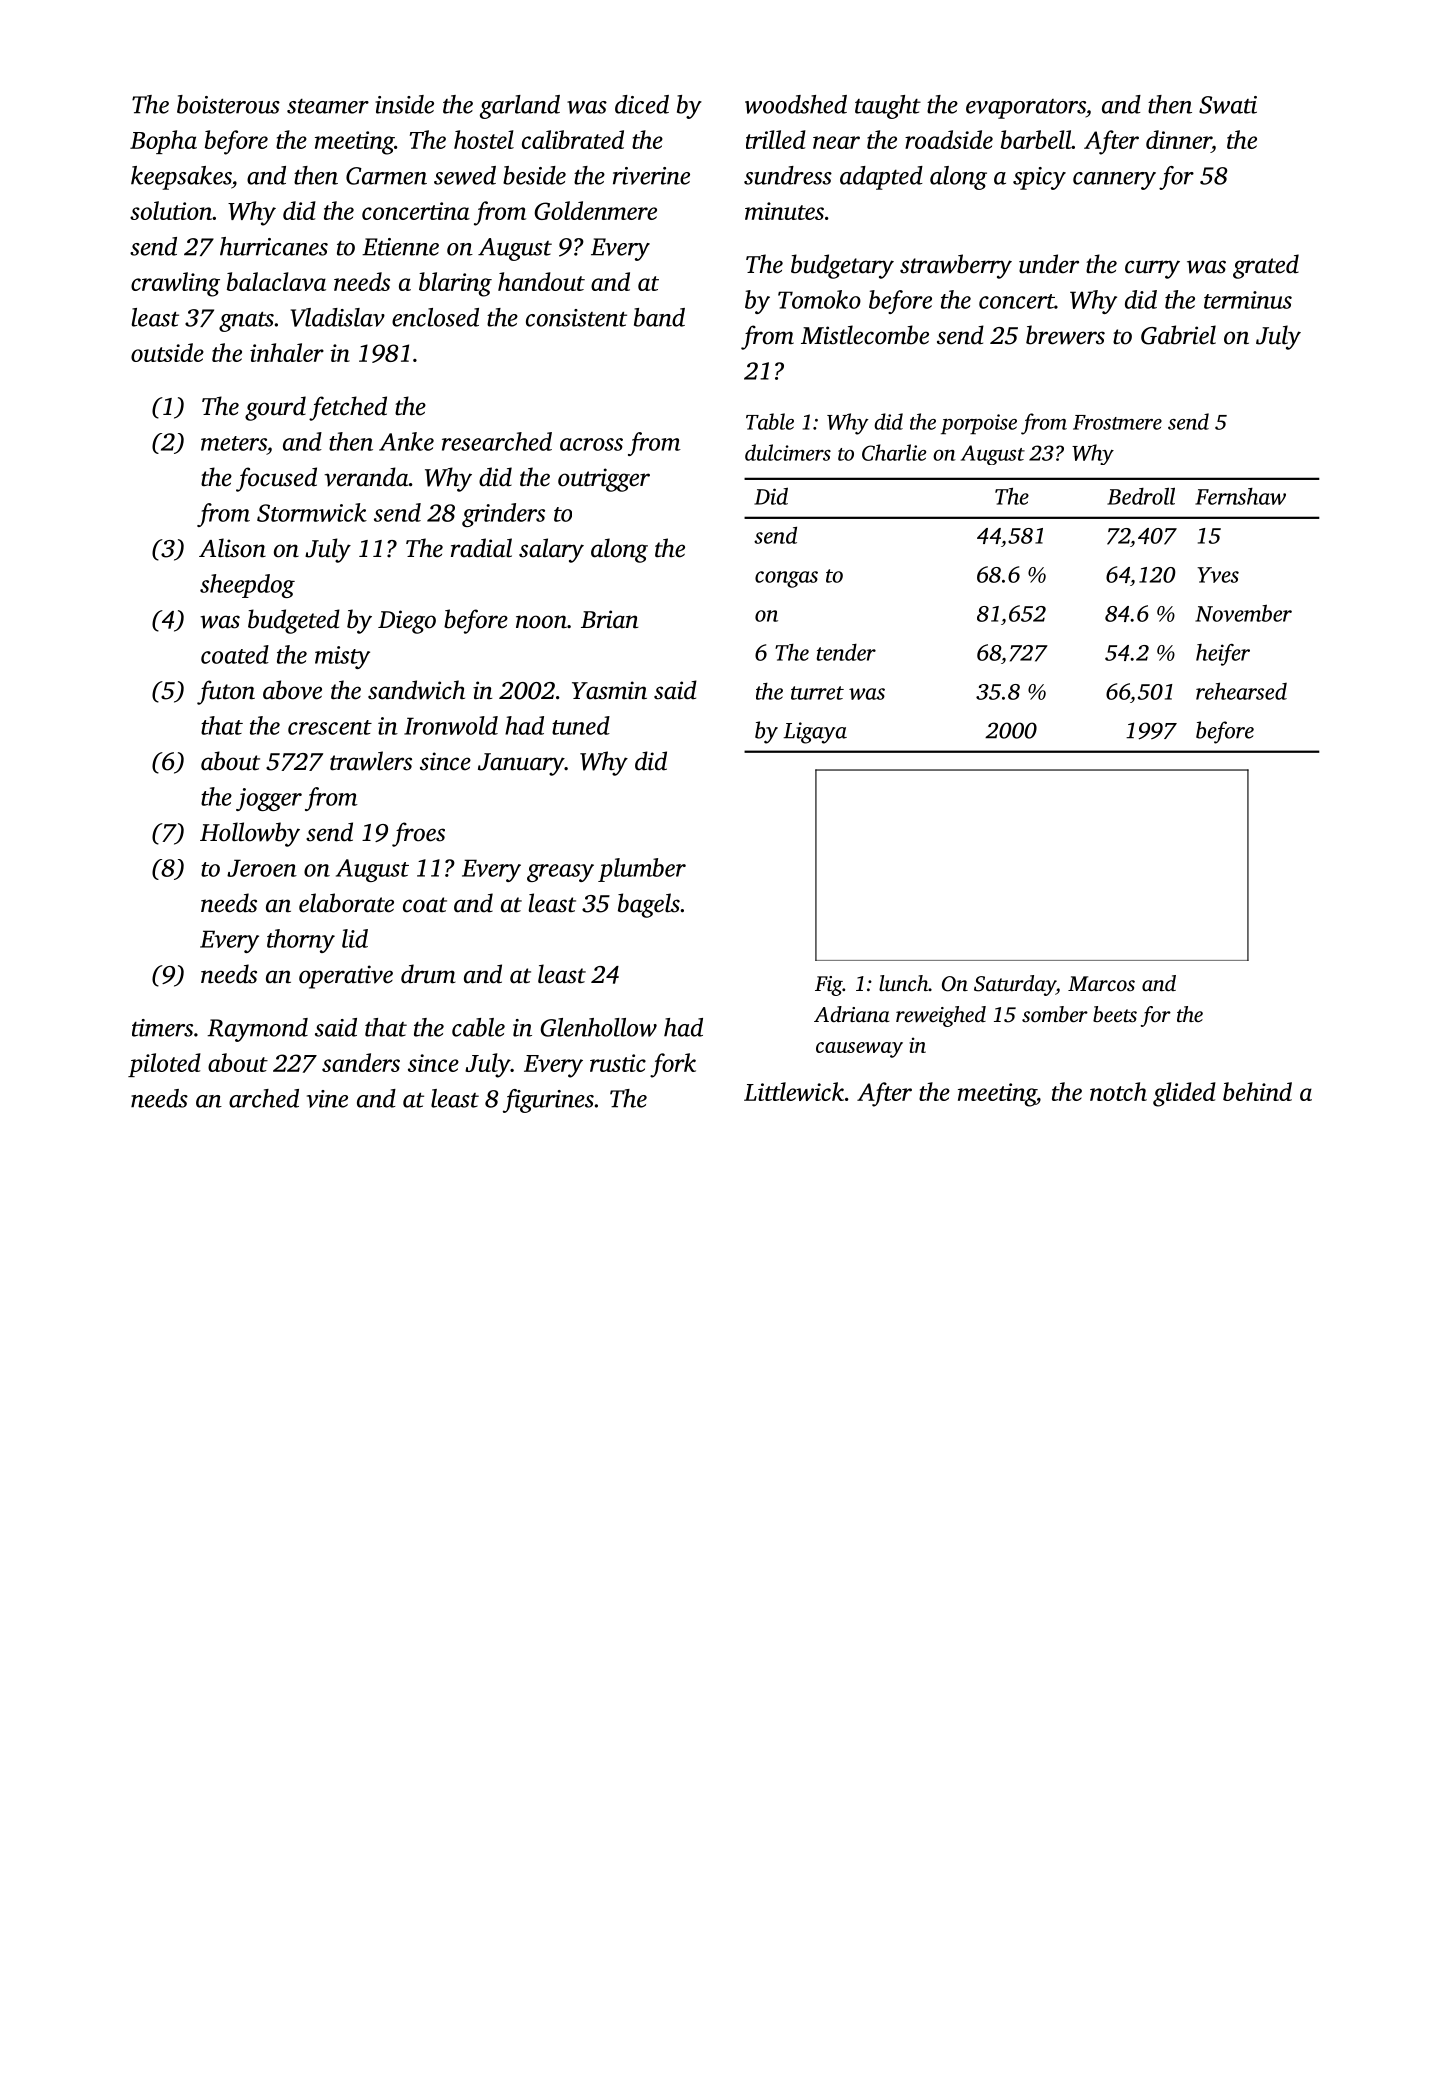  I want to click on noon, so click(541, 622).
